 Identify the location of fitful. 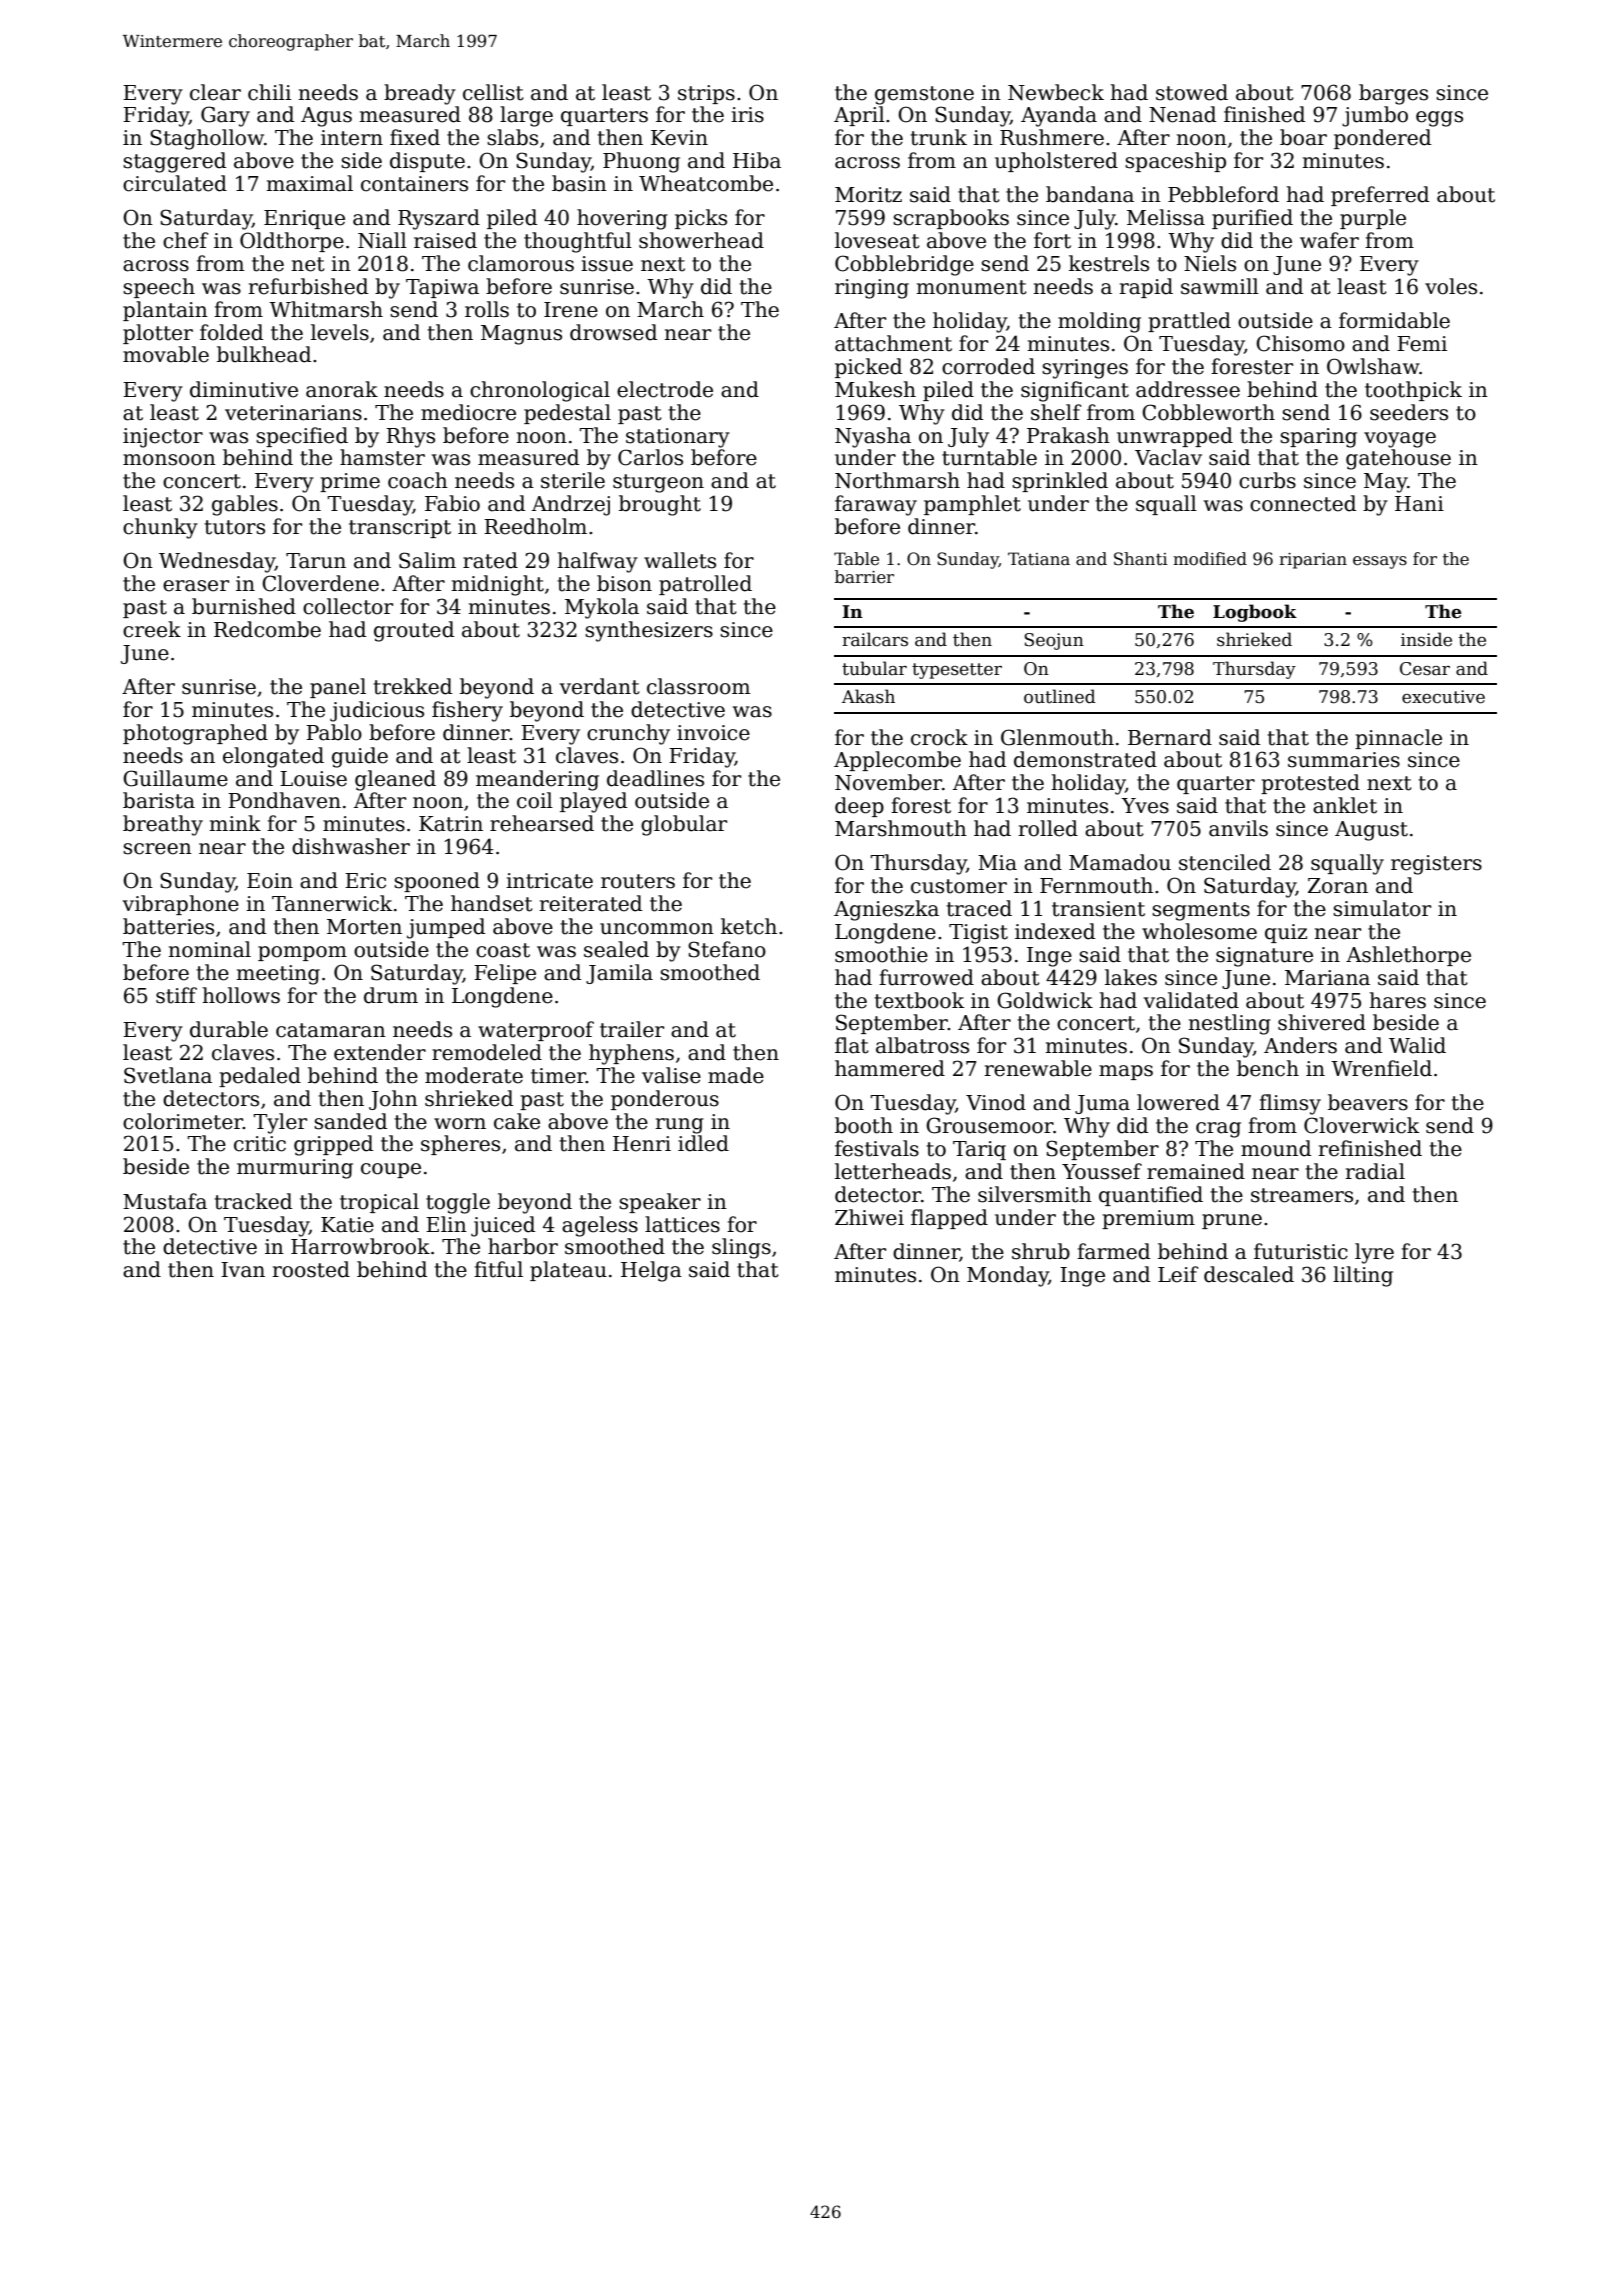
(498, 1269).
